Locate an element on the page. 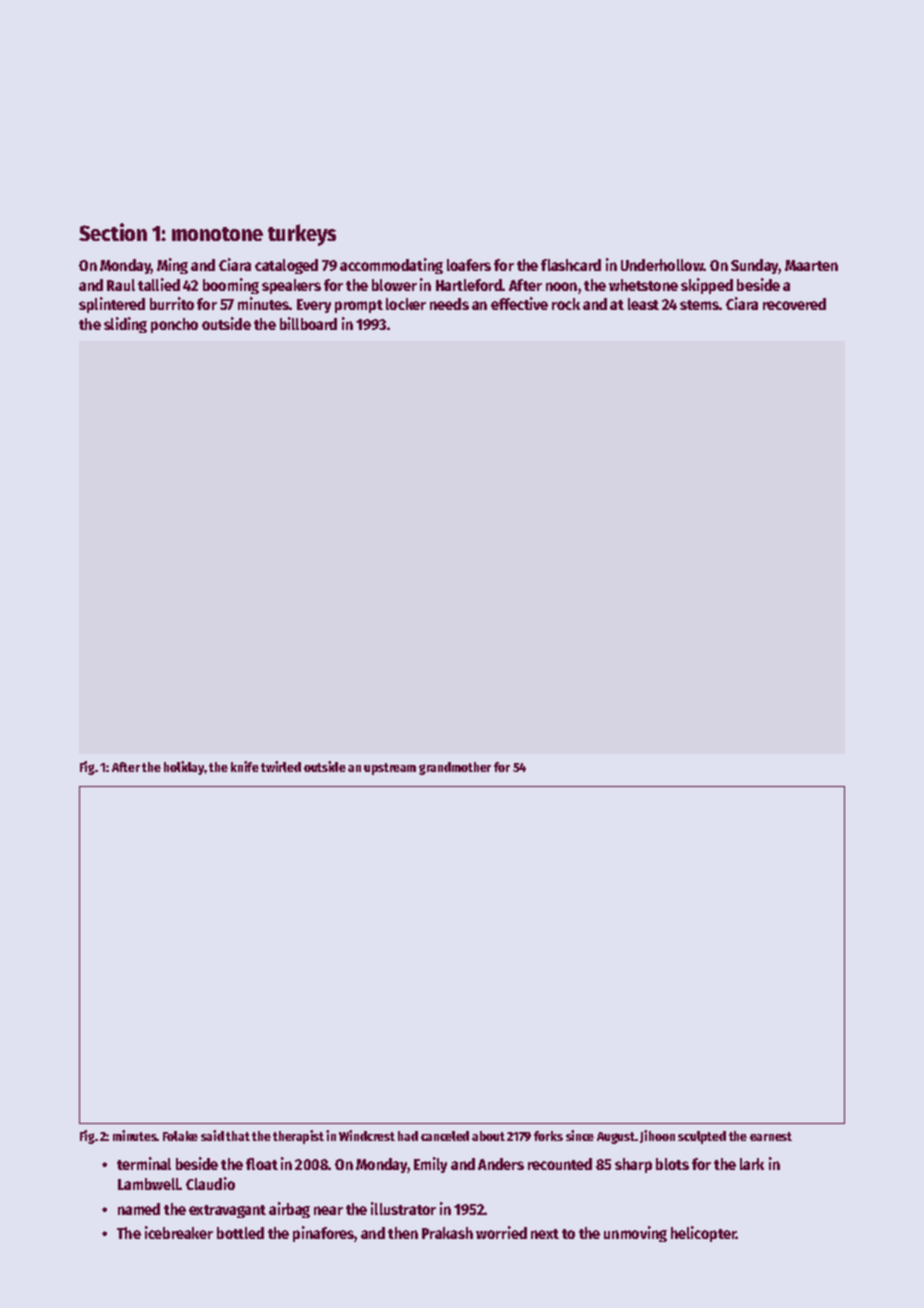 This image has height=1308, width=924. grandmother is located at coordinates (455, 768).
